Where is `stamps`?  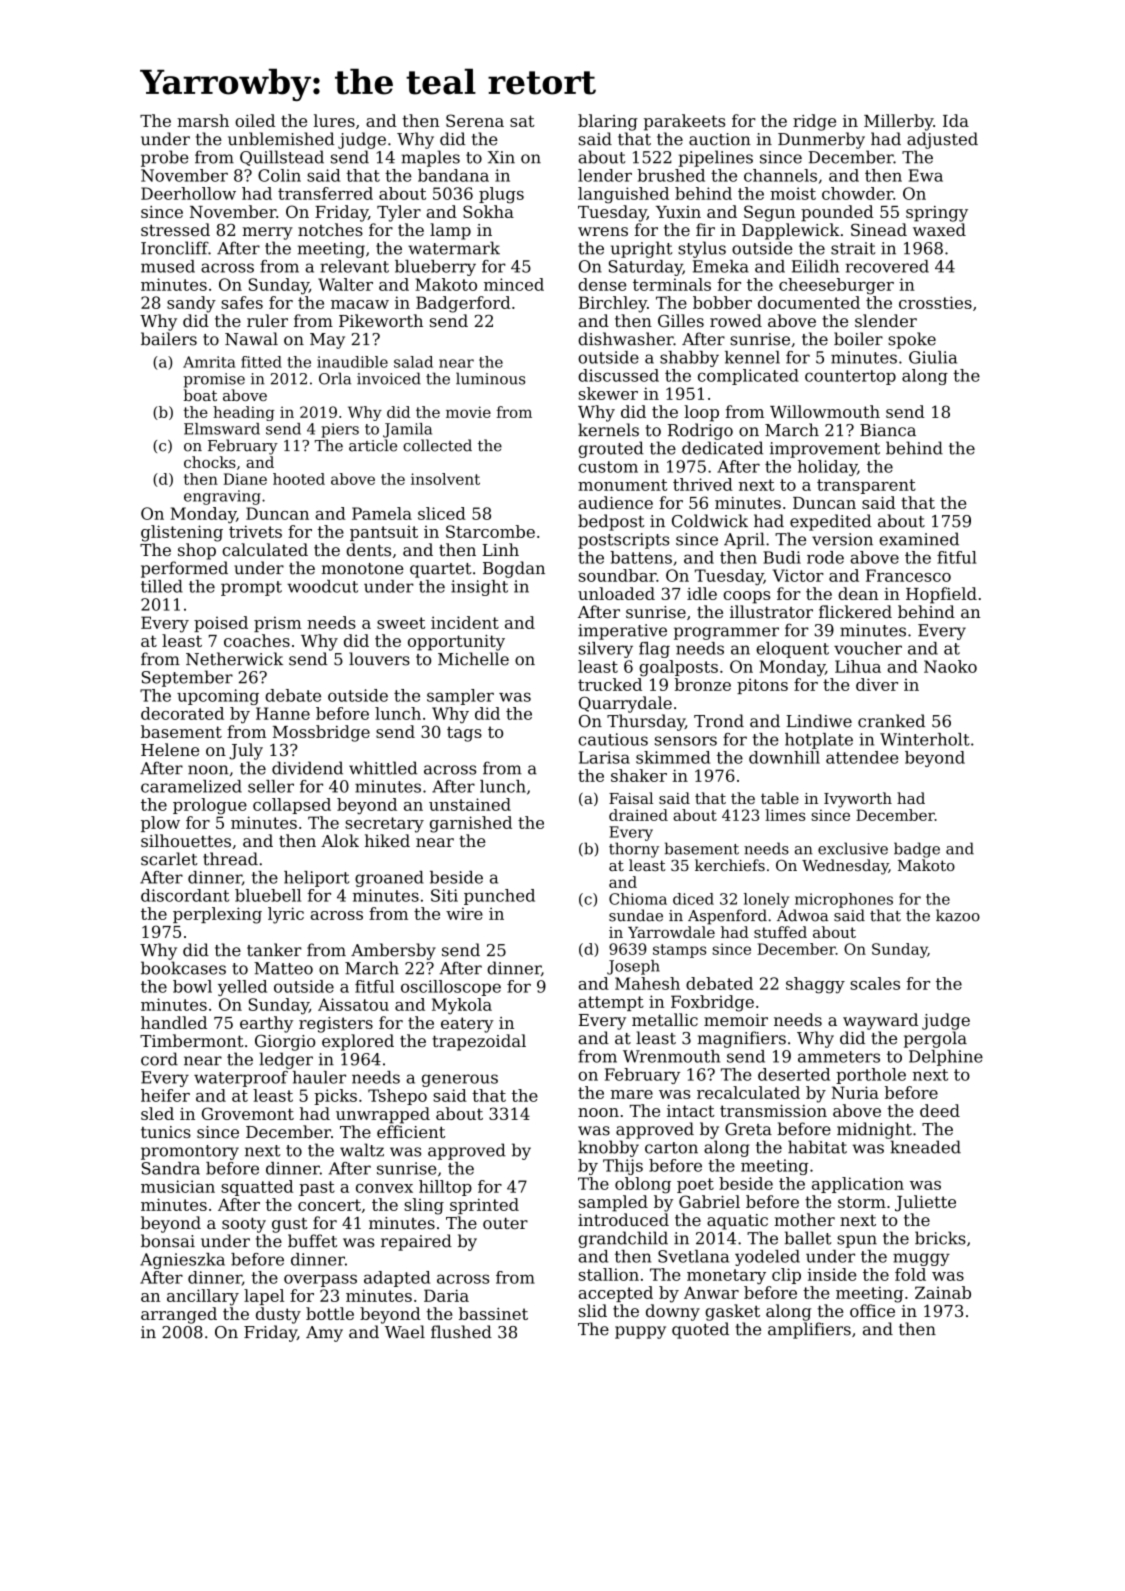 stamps is located at coordinates (679, 951).
